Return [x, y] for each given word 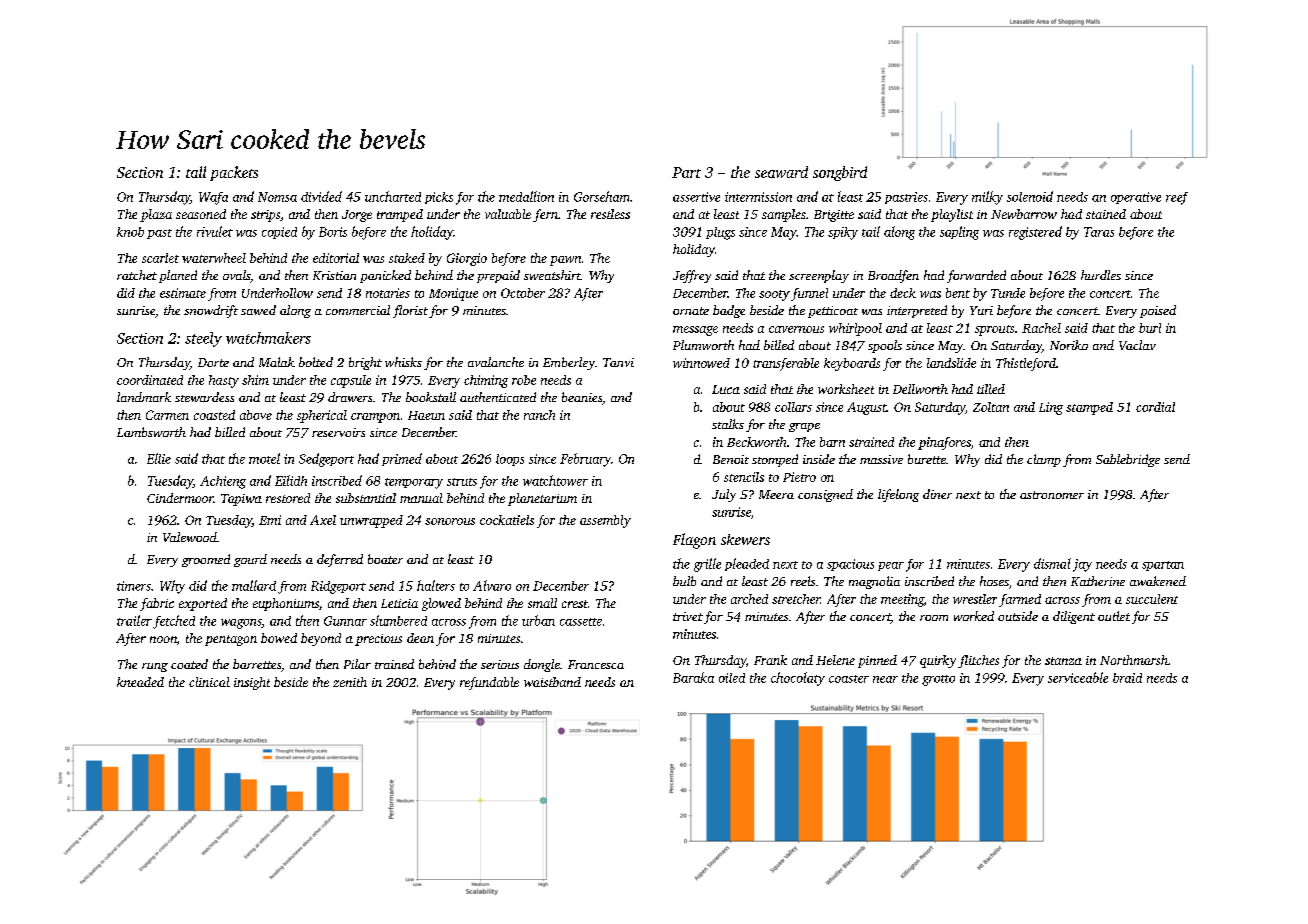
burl [1150, 328]
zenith [350, 682]
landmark [144, 397]
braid [1127, 678]
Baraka [693, 677]
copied [279, 233]
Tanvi [618, 362]
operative [1136, 198]
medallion [526, 196]
